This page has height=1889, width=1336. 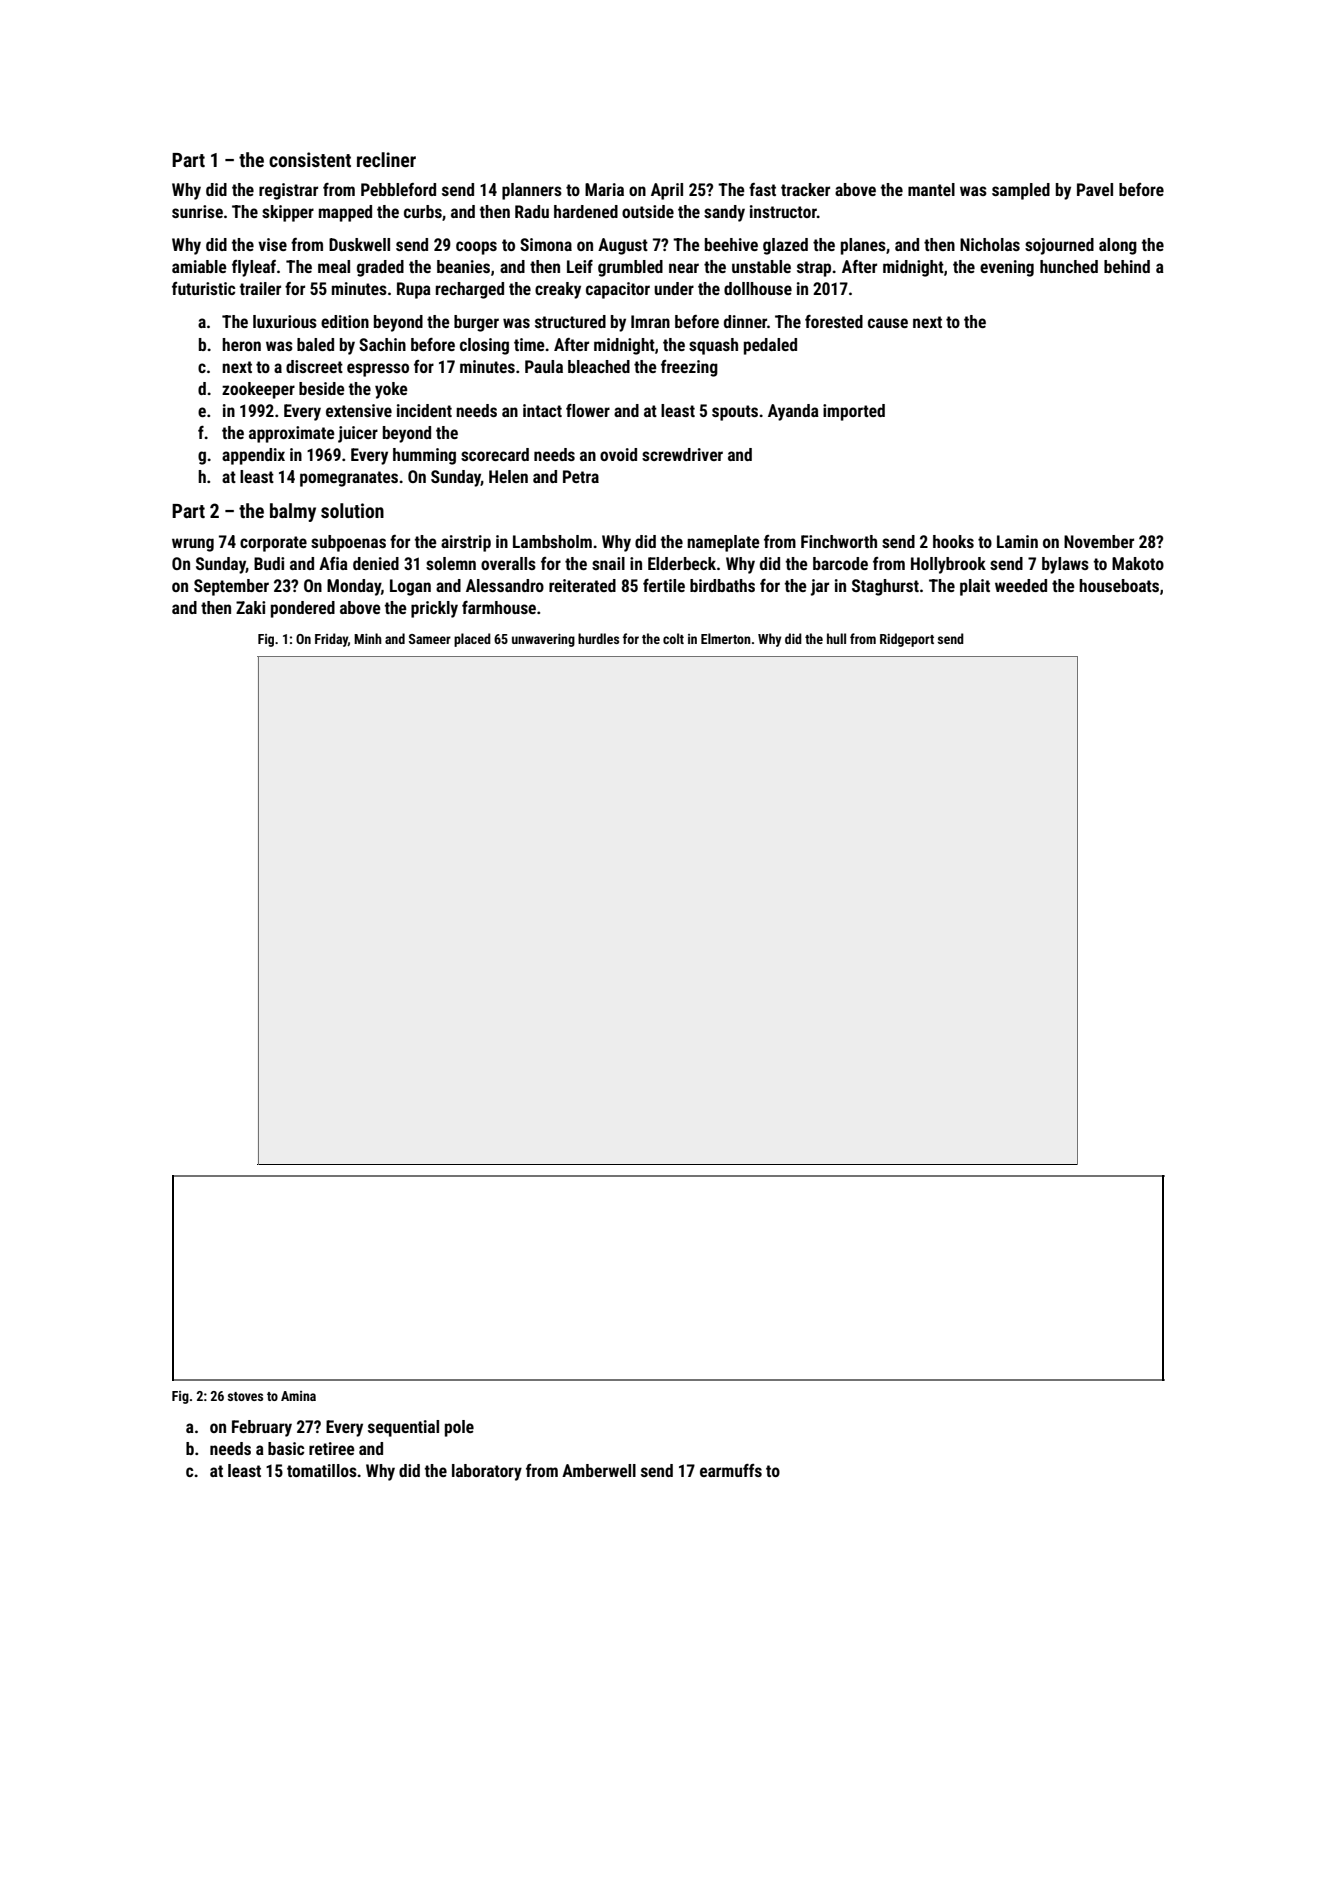 What do you see at coordinates (731, 1470) in the page?
I see `earmuffs` at bounding box center [731, 1470].
